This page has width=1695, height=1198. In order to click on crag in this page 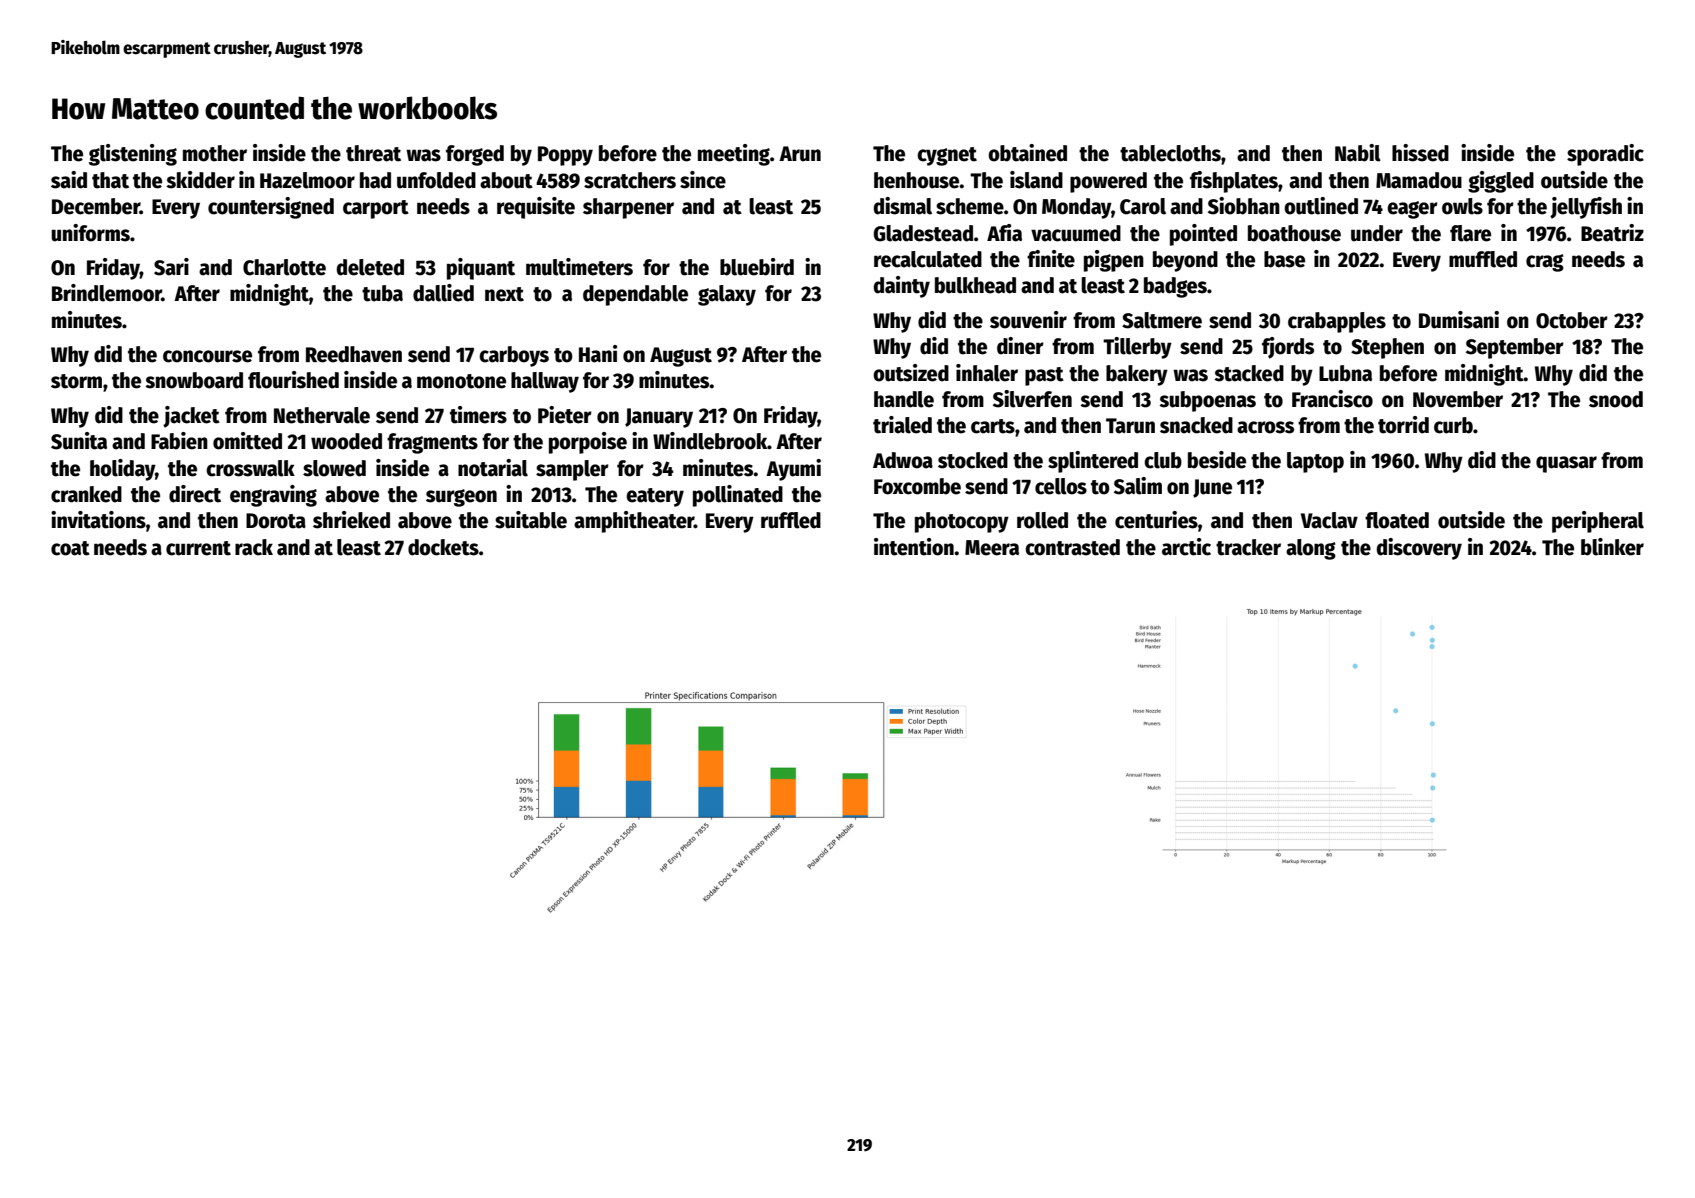, I will do `click(1545, 263)`.
